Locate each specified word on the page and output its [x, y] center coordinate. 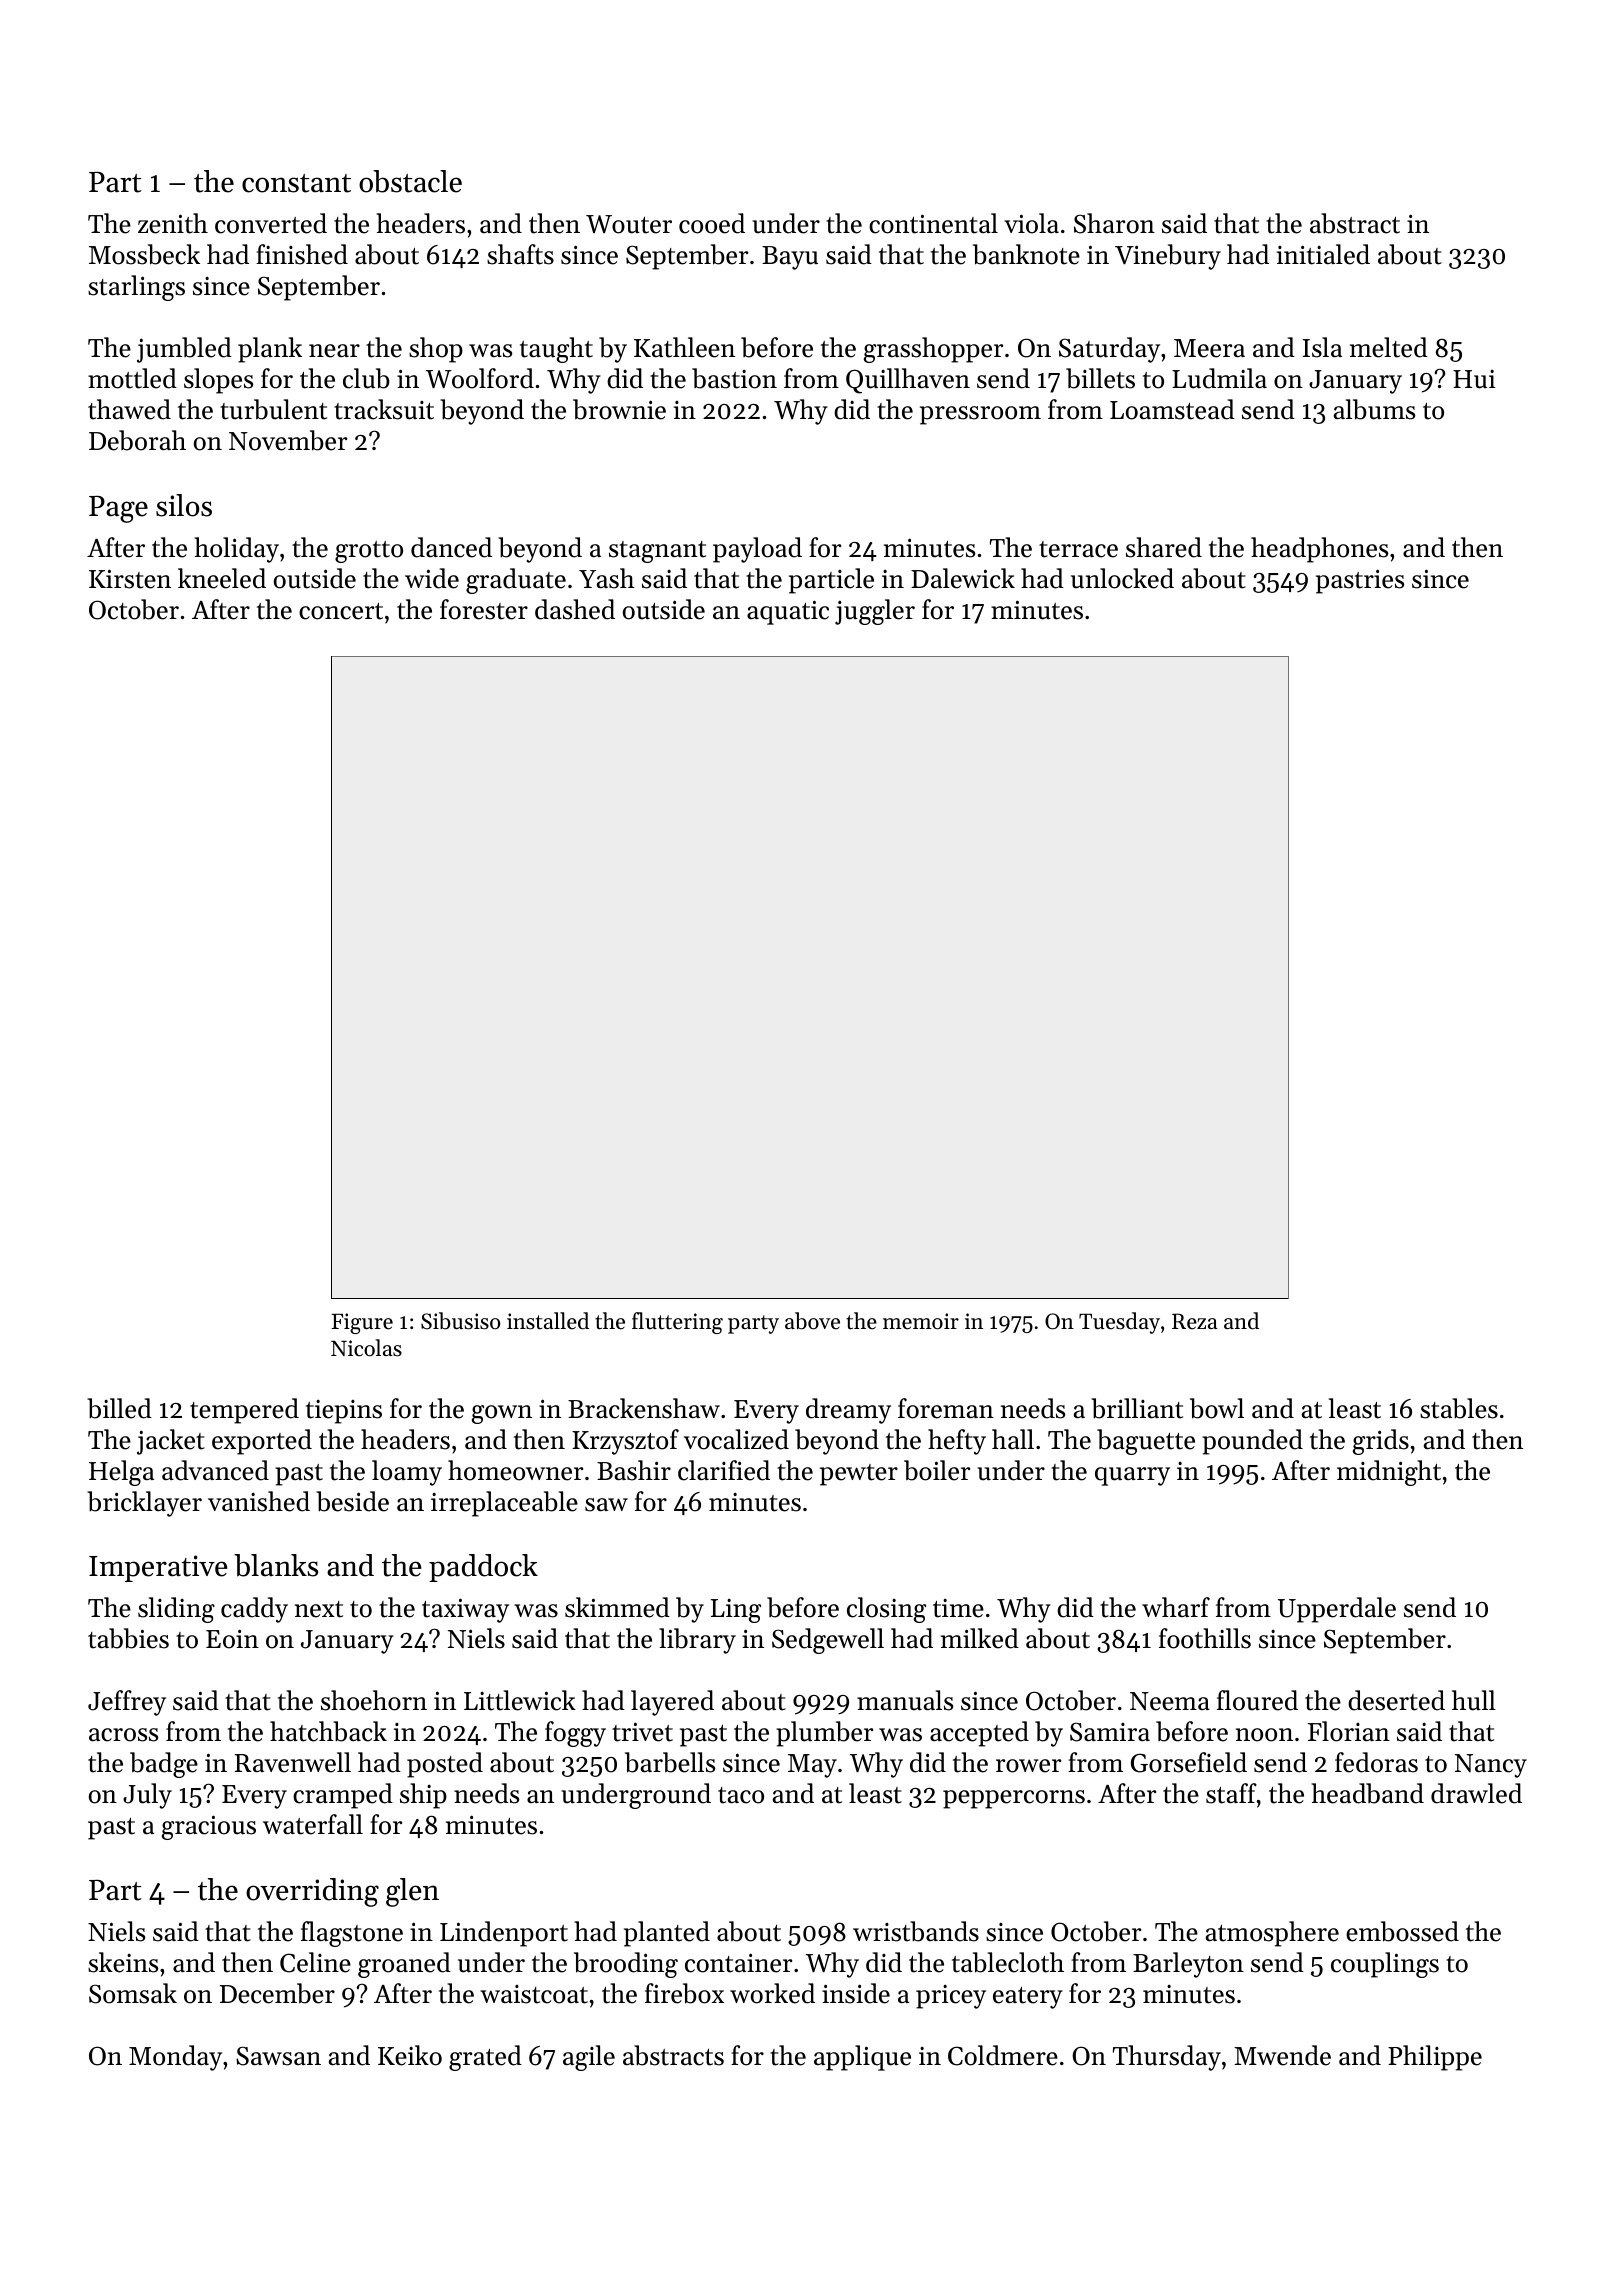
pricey [951, 1997]
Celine [315, 1962]
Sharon [1114, 223]
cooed [712, 223]
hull [1474, 1700]
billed [119, 1408]
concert [341, 611]
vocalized [736, 1439]
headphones [1319, 550]
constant [296, 183]
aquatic [788, 612]
